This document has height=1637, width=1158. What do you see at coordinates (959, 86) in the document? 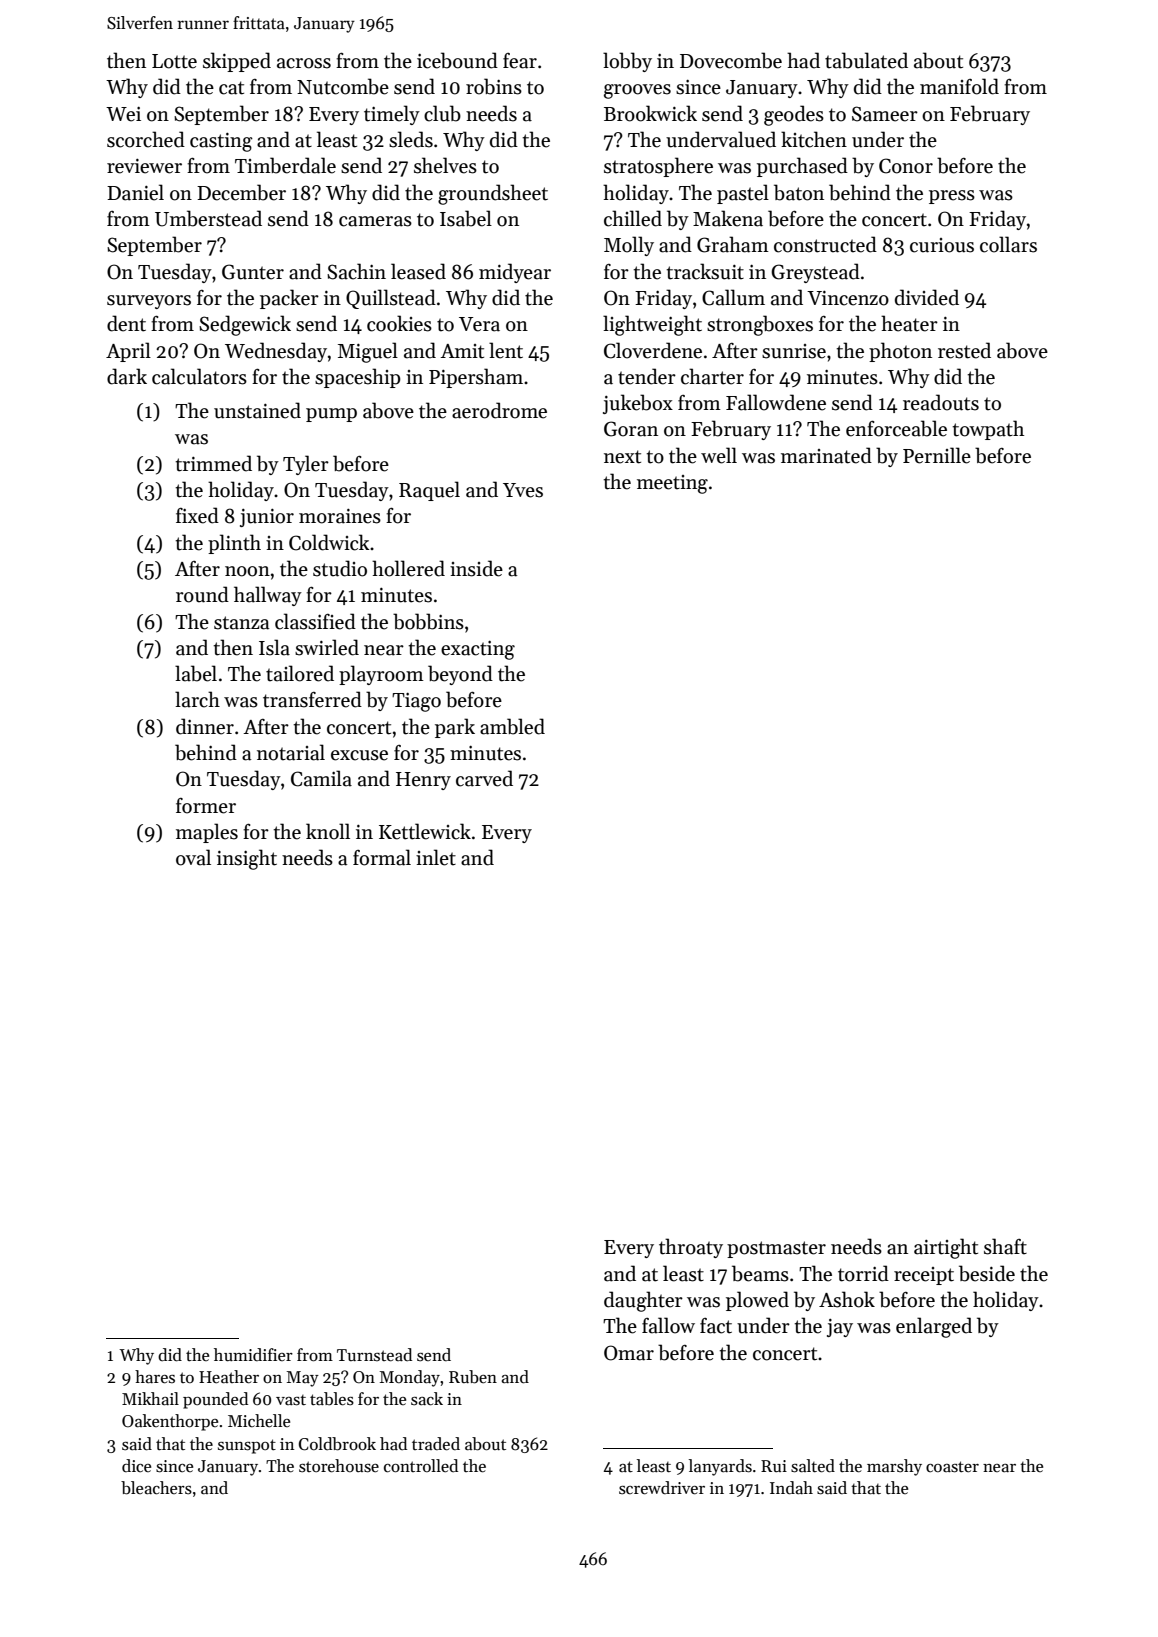
I see `manifold` at bounding box center [959, 86].
